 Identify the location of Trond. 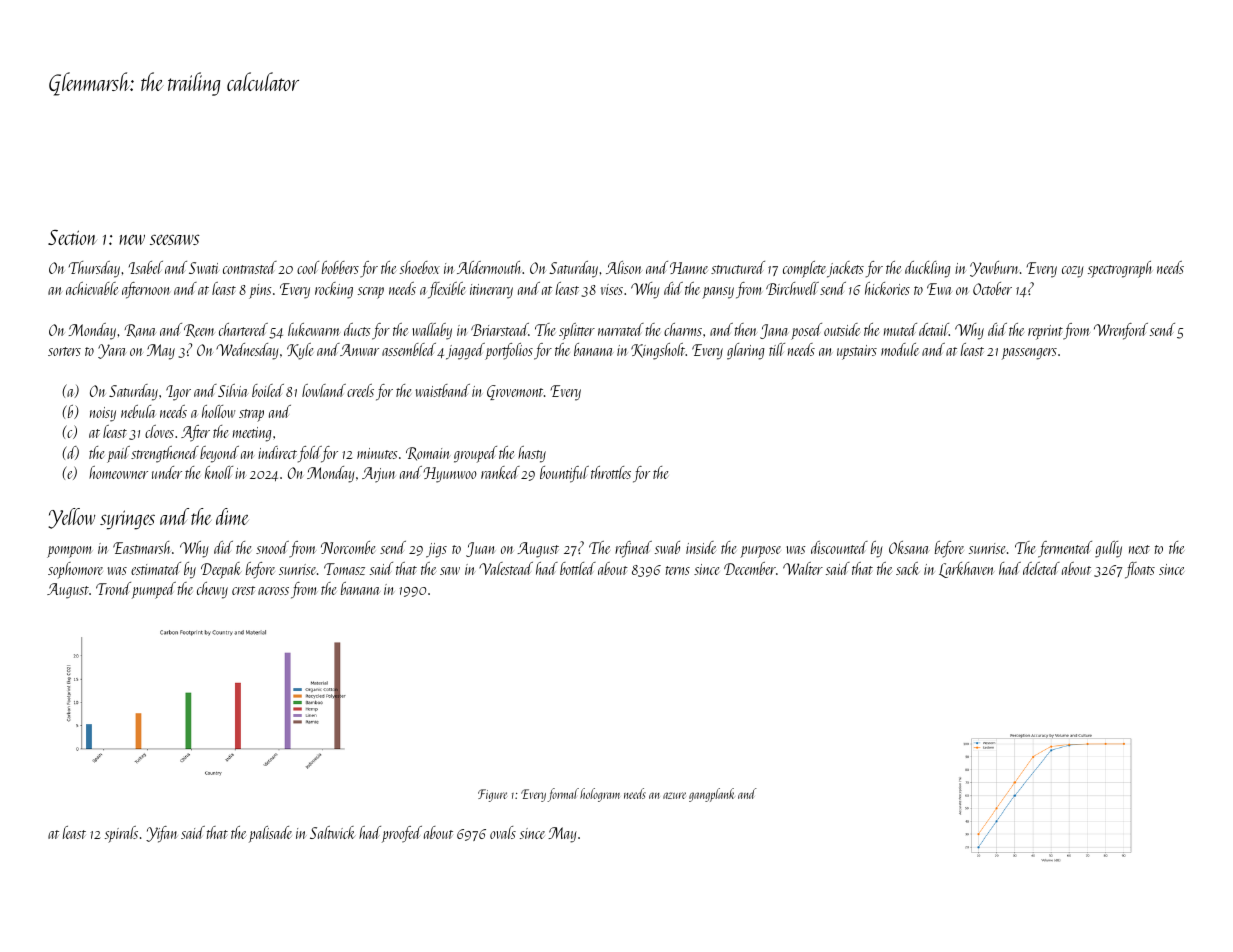
(113, 588).
